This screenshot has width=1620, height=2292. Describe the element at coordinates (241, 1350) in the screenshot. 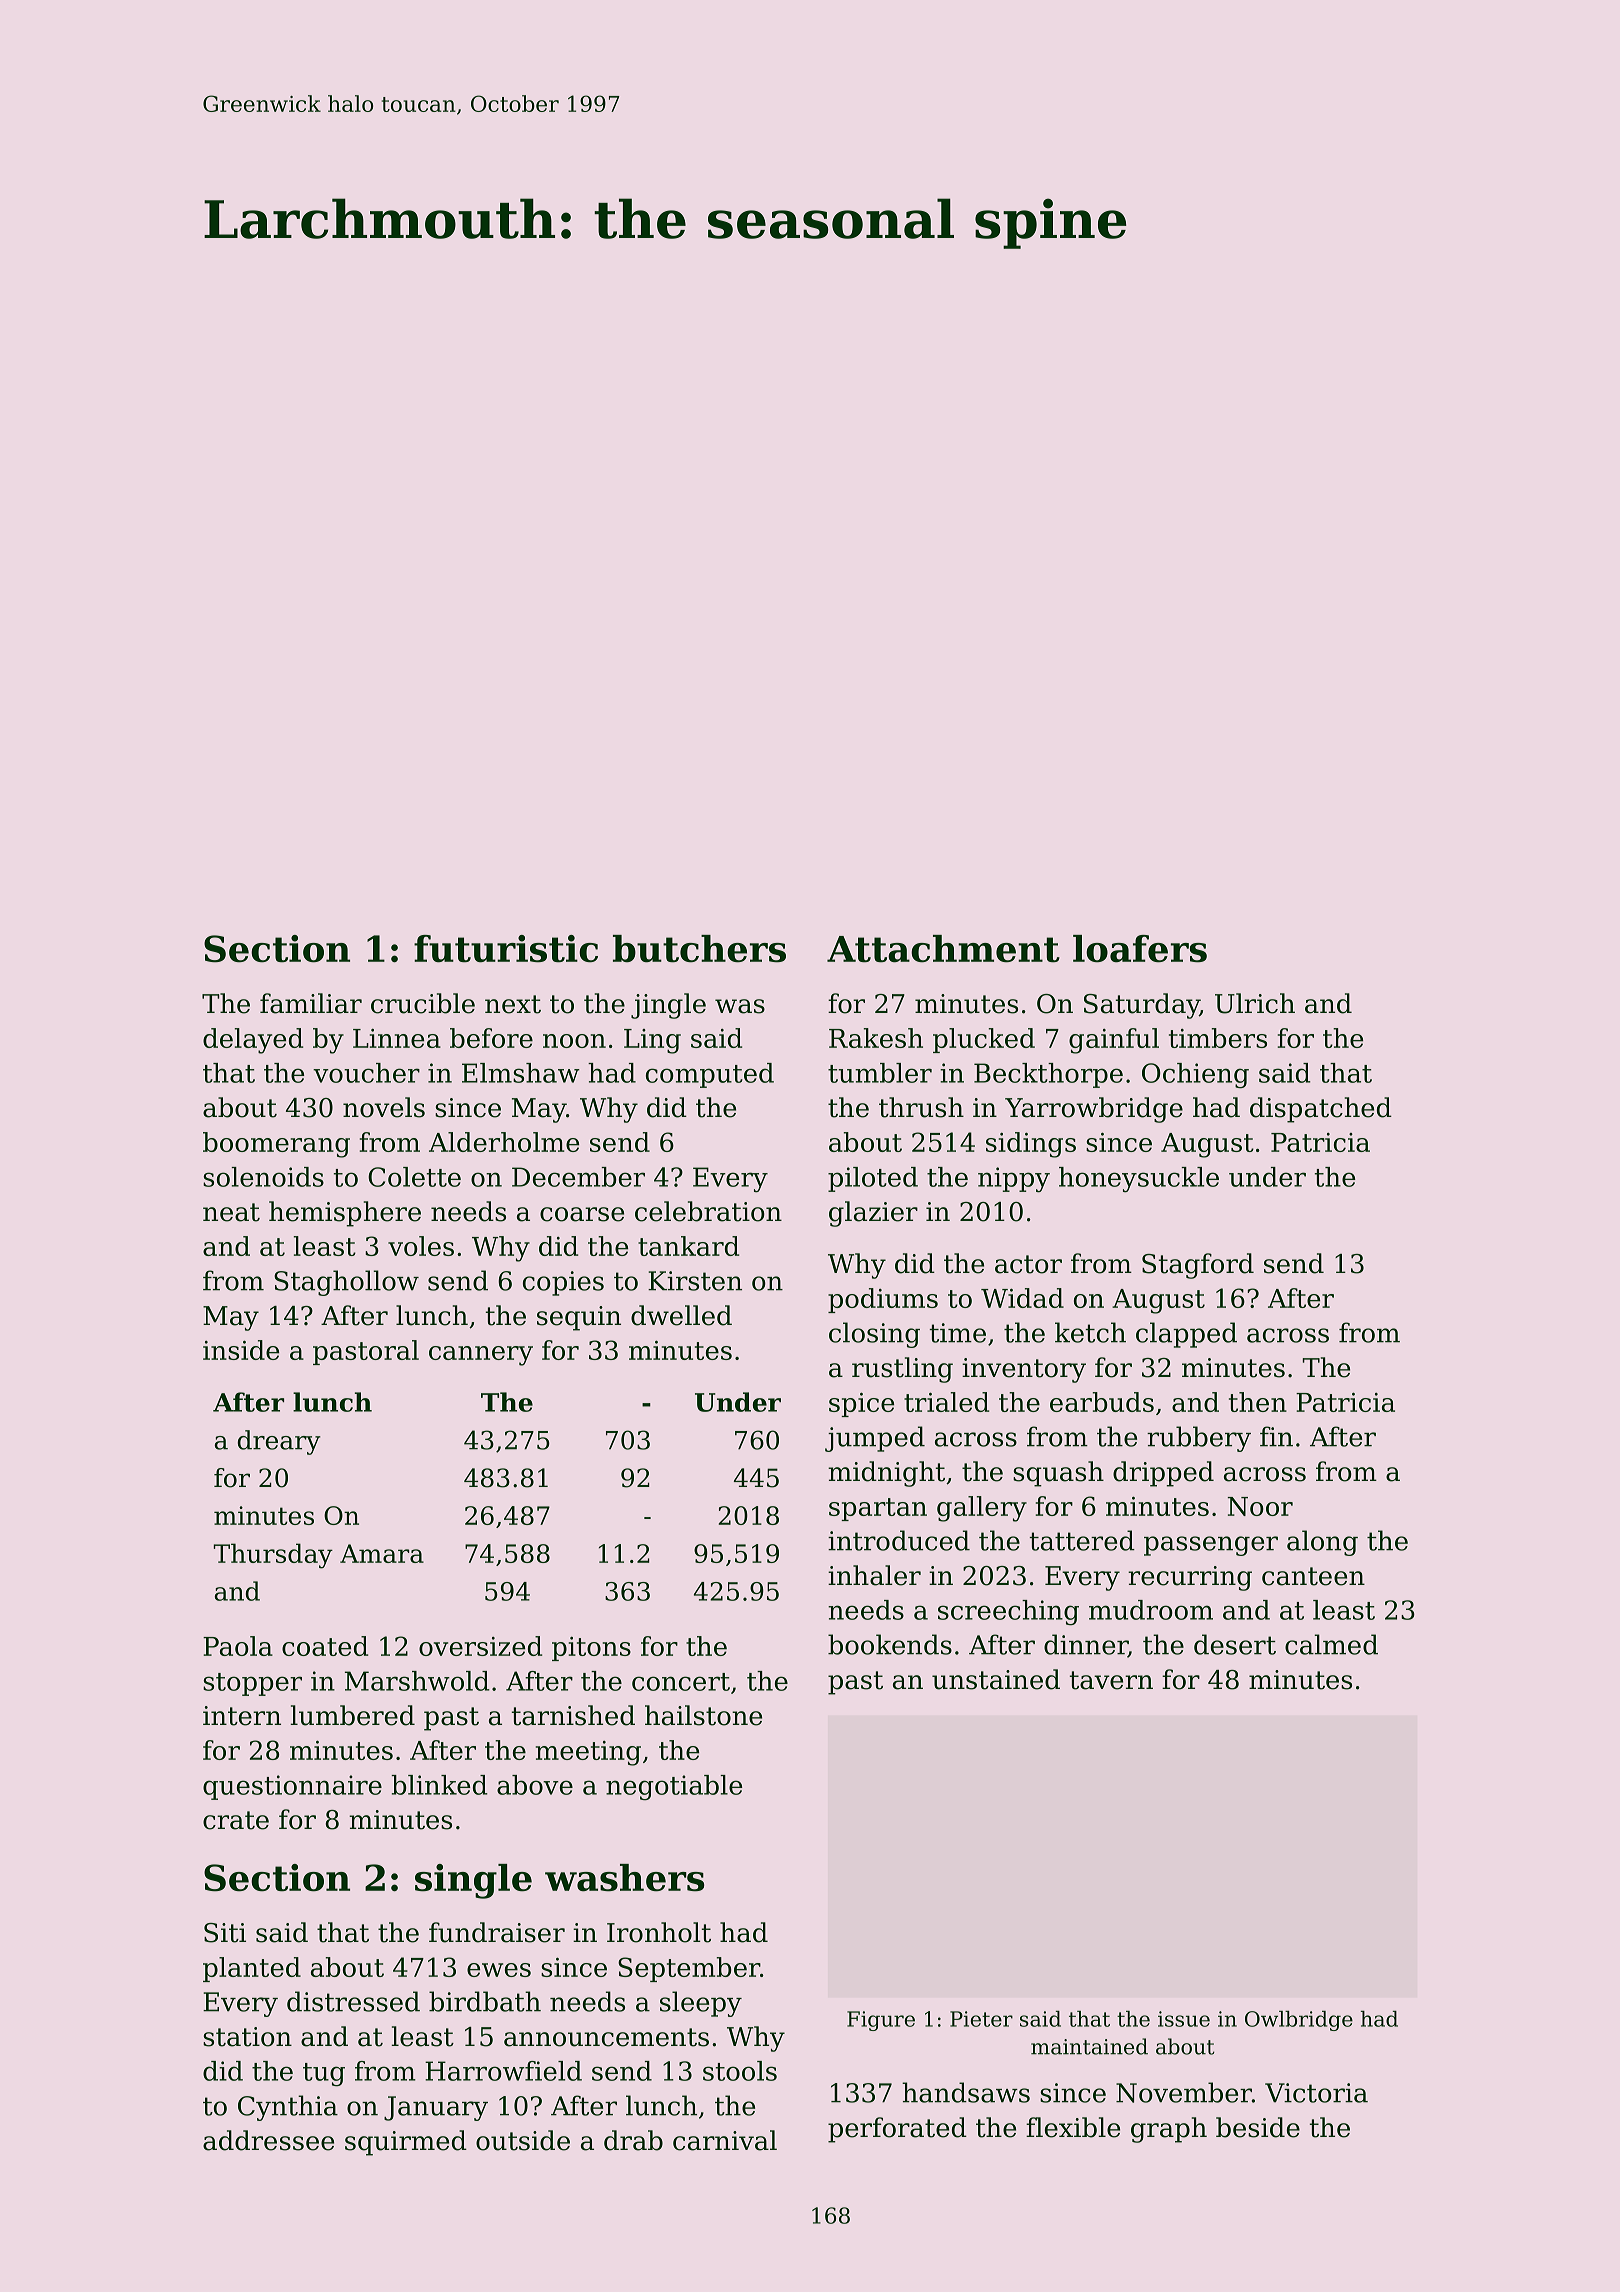

I see `inside` at that location.
